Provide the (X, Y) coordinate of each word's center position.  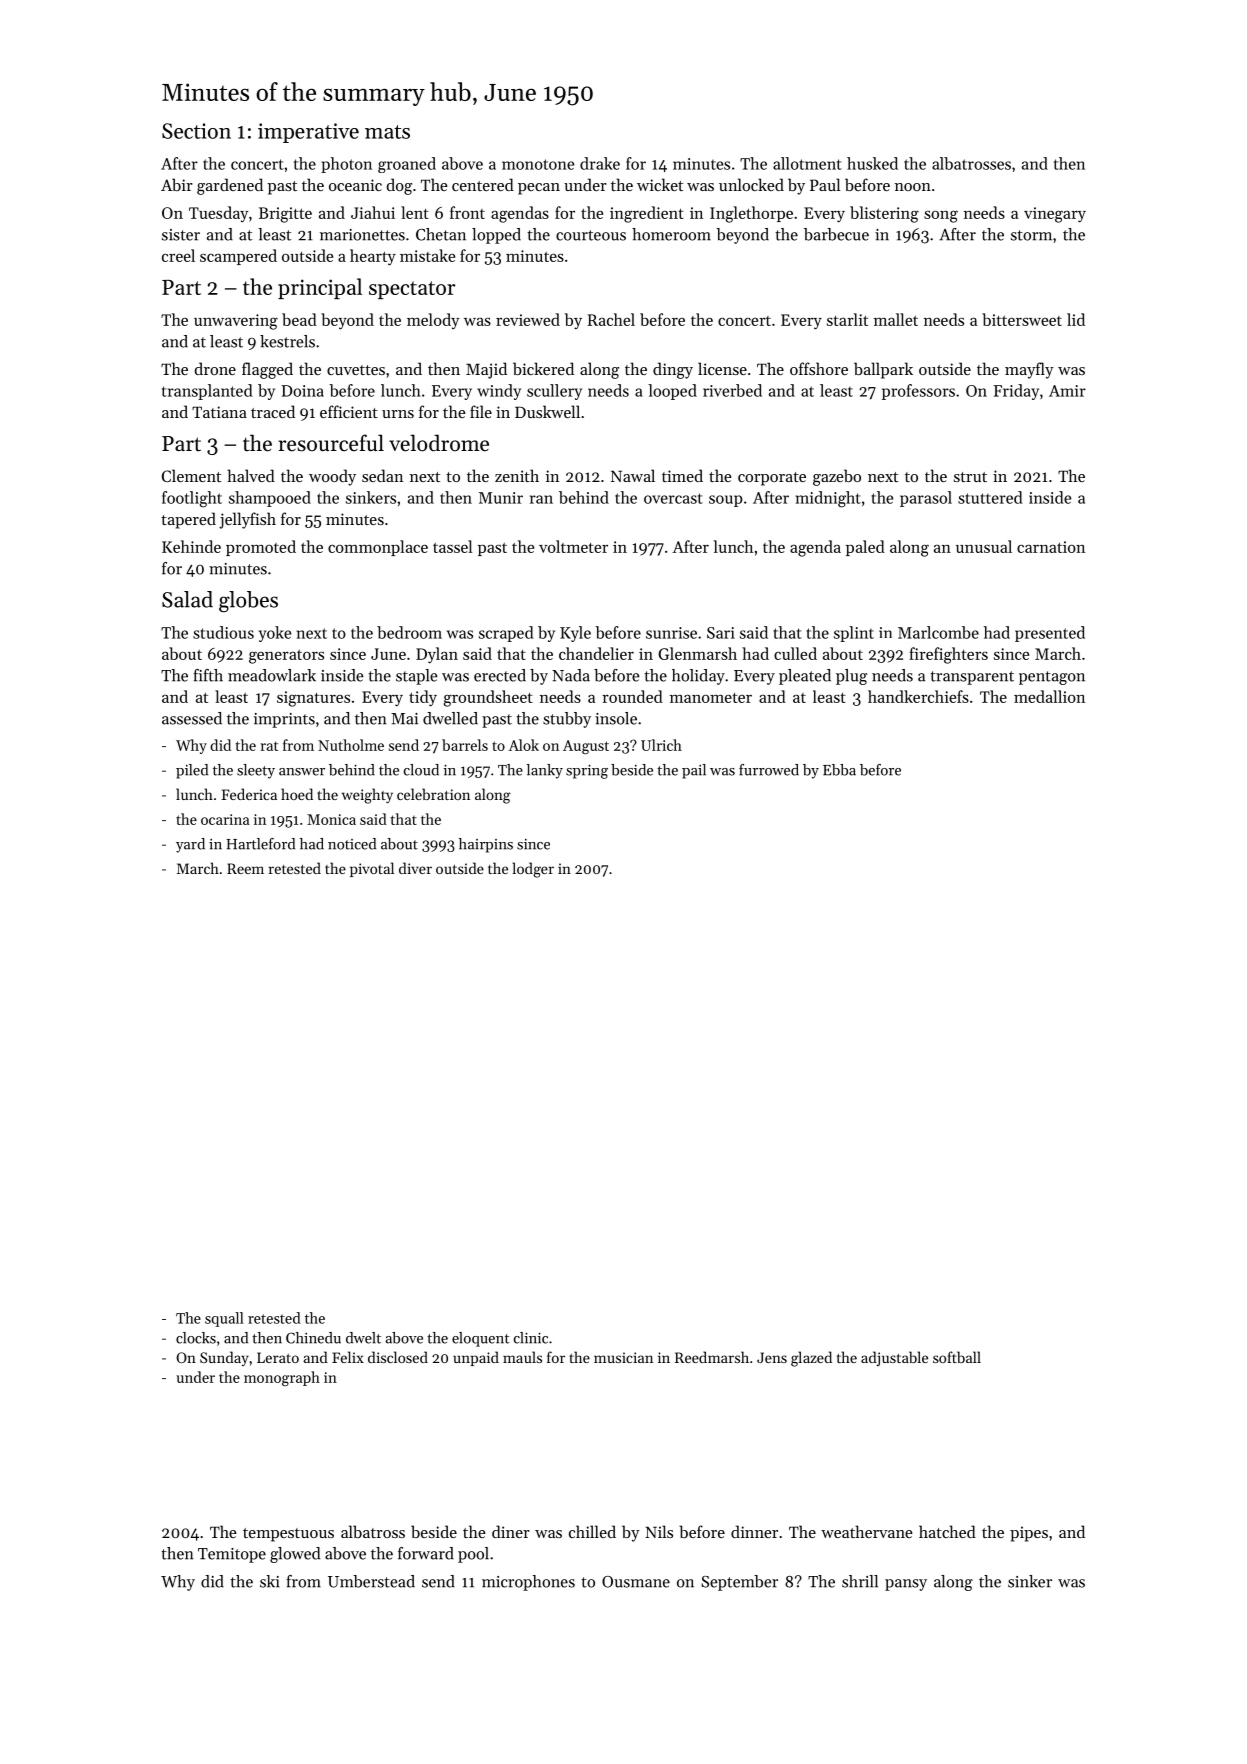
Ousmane (636, 1582)
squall (224, 1319)
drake (600, 163)
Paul (825, 184)
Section (196, 131)
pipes (1029, 1534)
